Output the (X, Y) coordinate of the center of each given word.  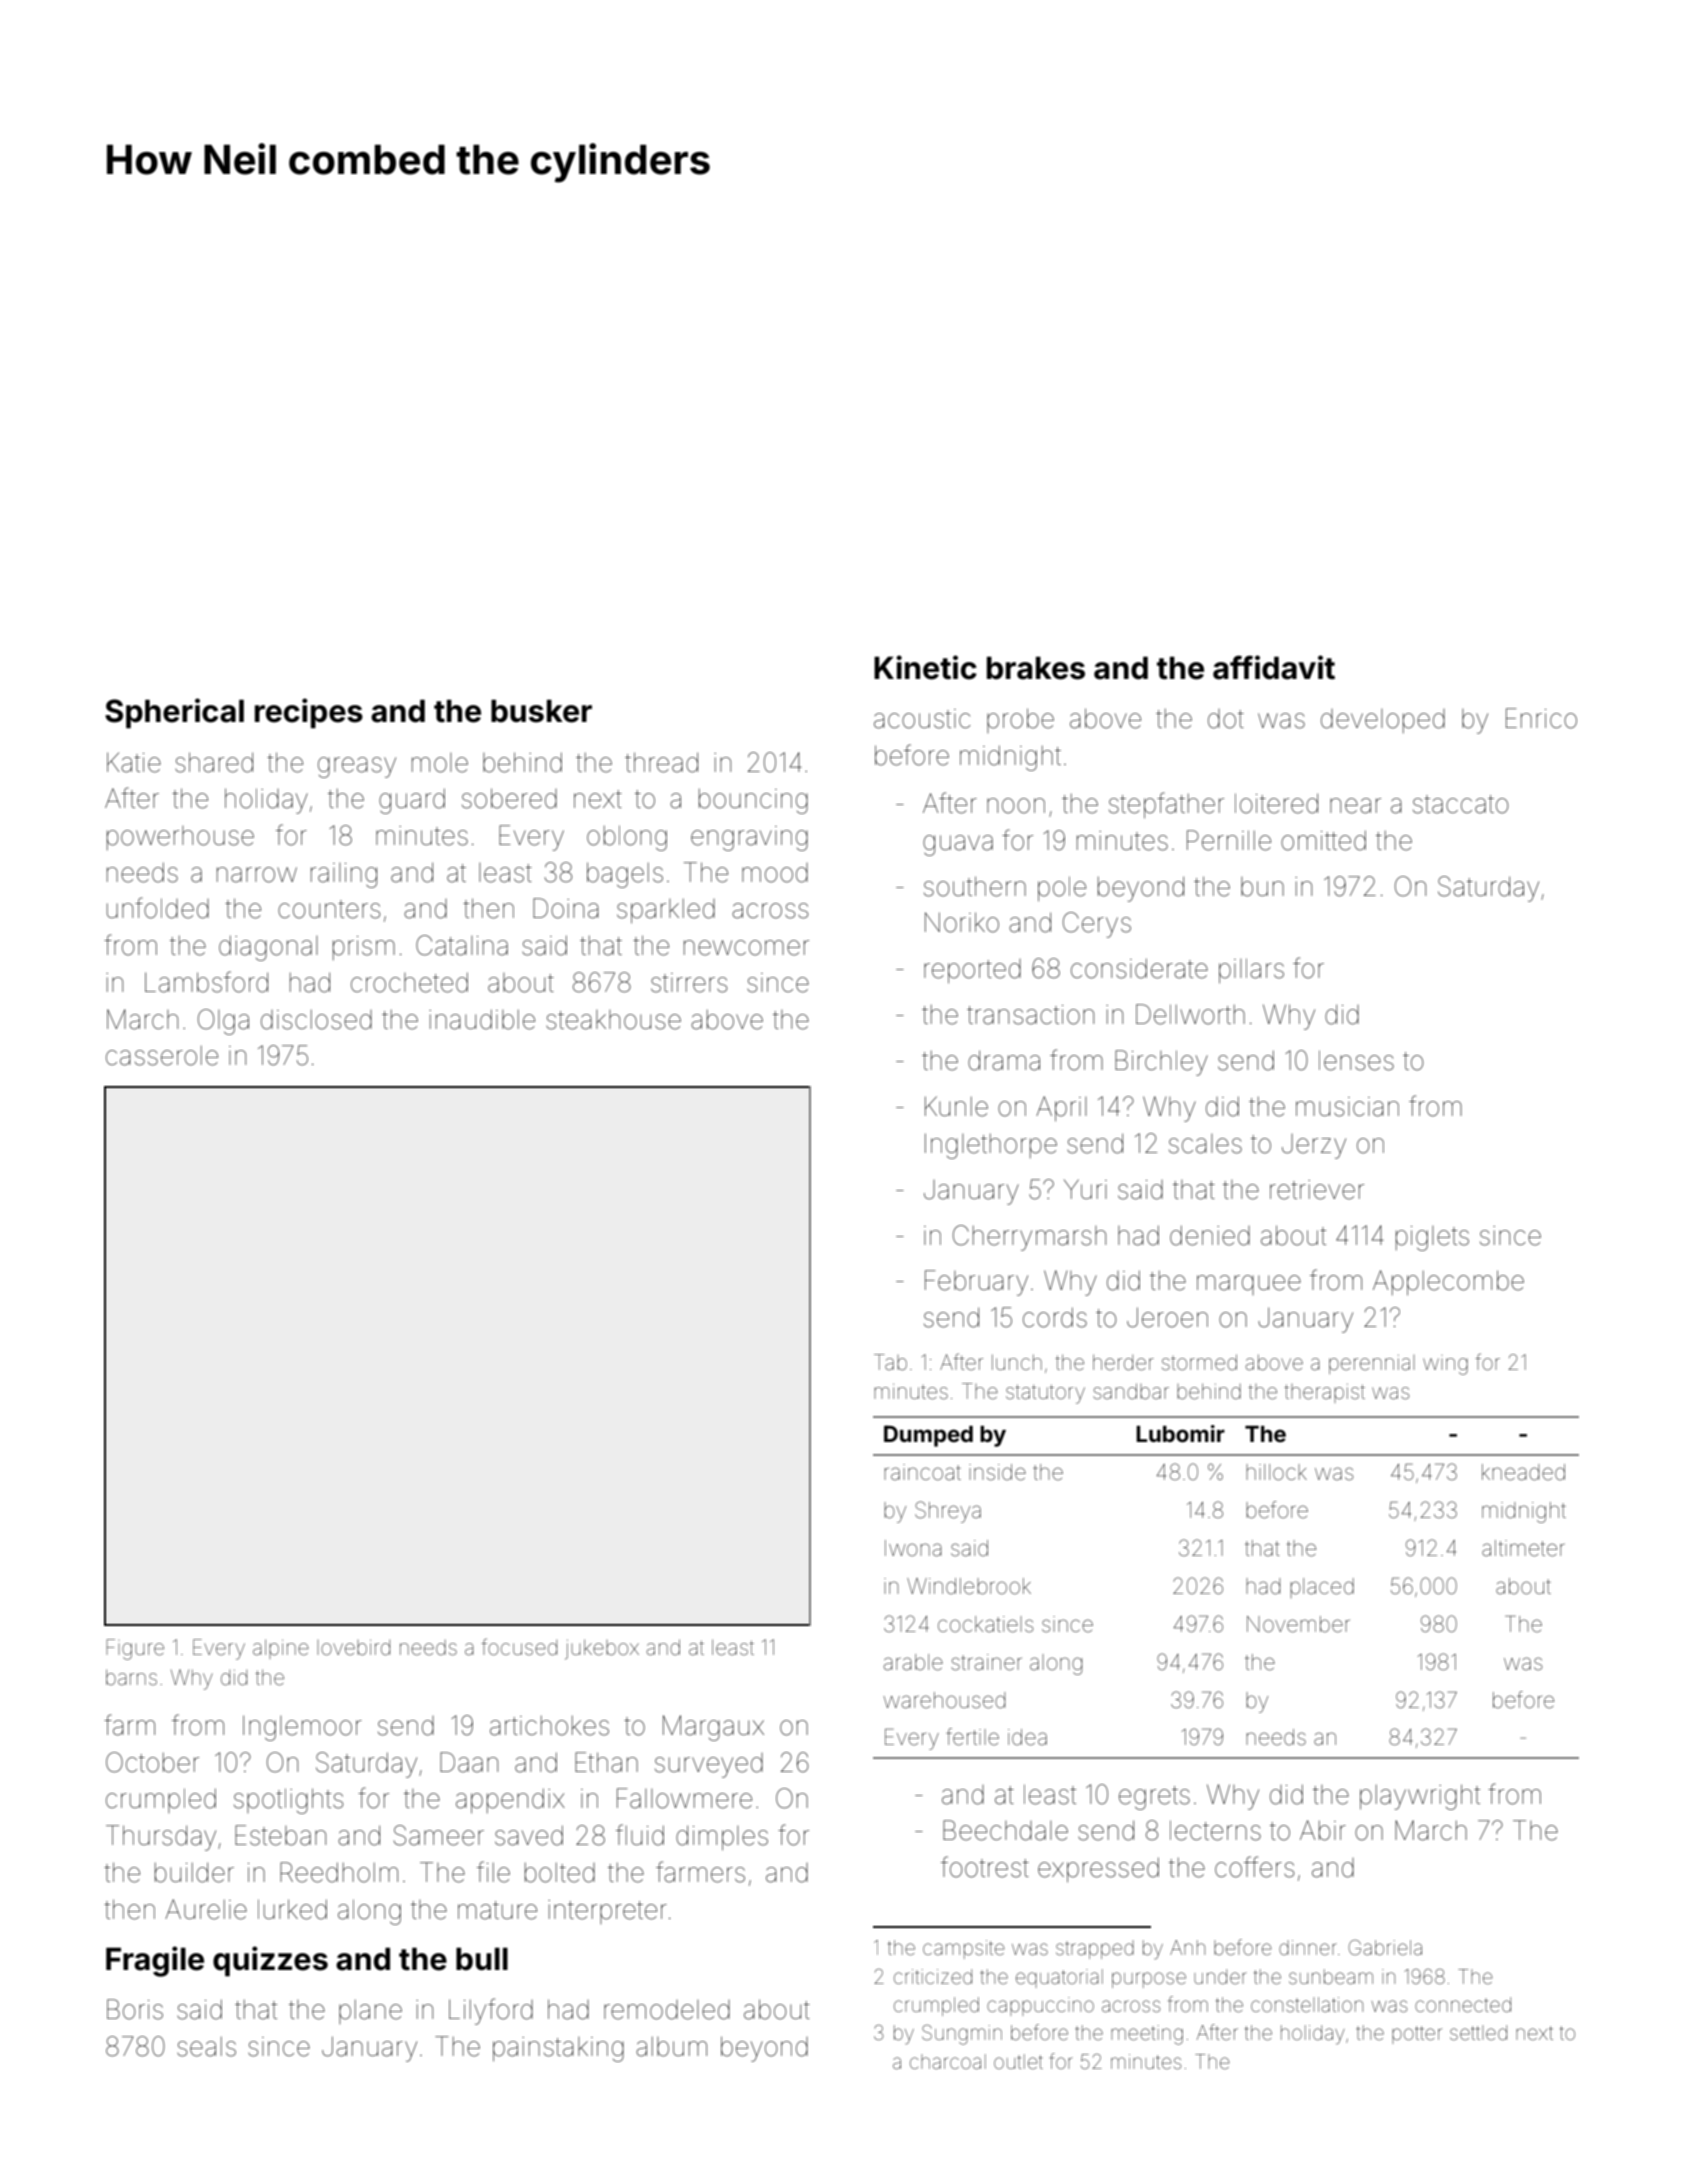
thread (661, 762)
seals (206, 2047)
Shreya (948, 1512)
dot (1226, 719)
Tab (890, 1362)
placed (1322, 1588)
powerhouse (180, 838)
